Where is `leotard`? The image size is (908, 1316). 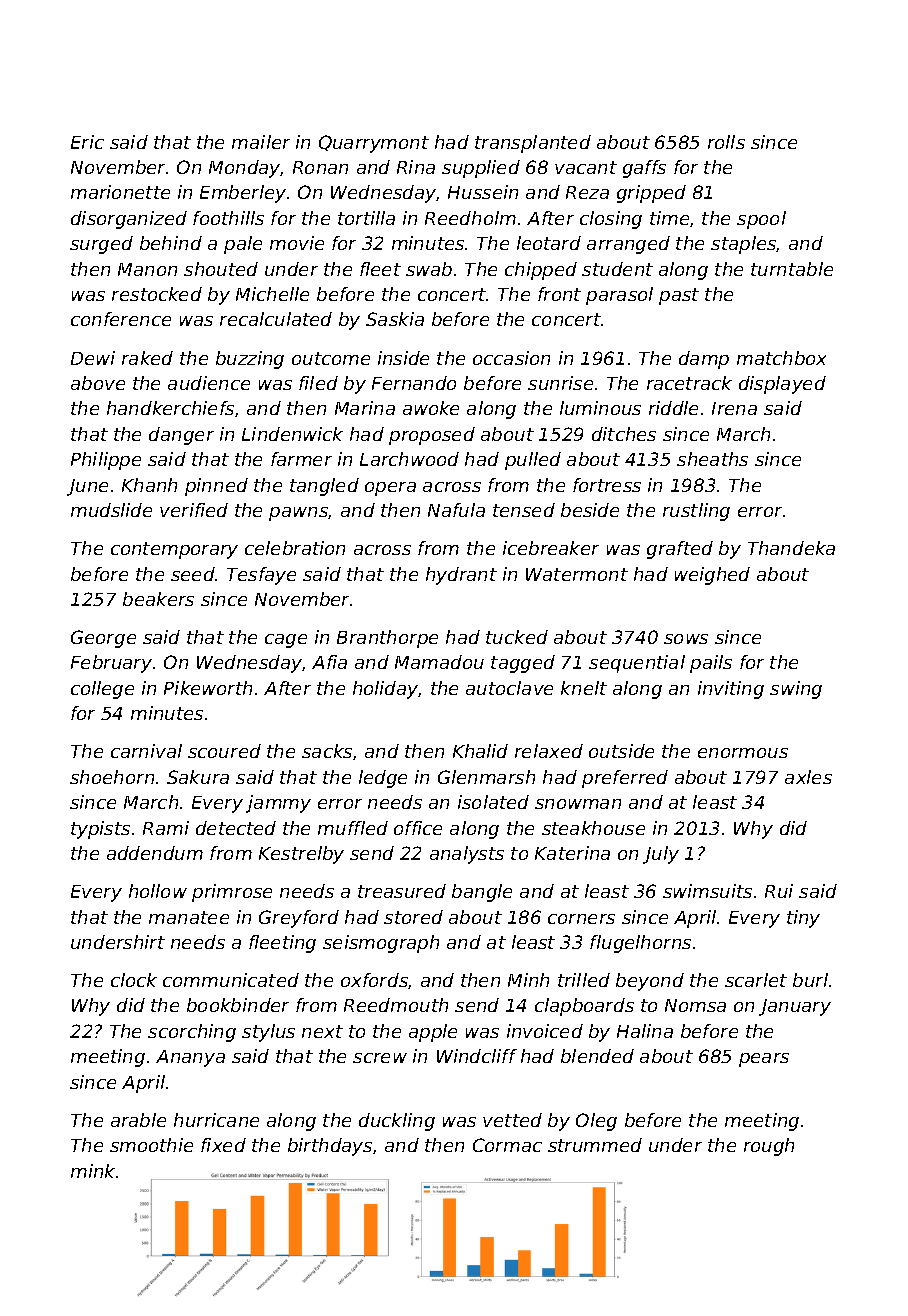
leotard is located at coordinates (549, 243).
